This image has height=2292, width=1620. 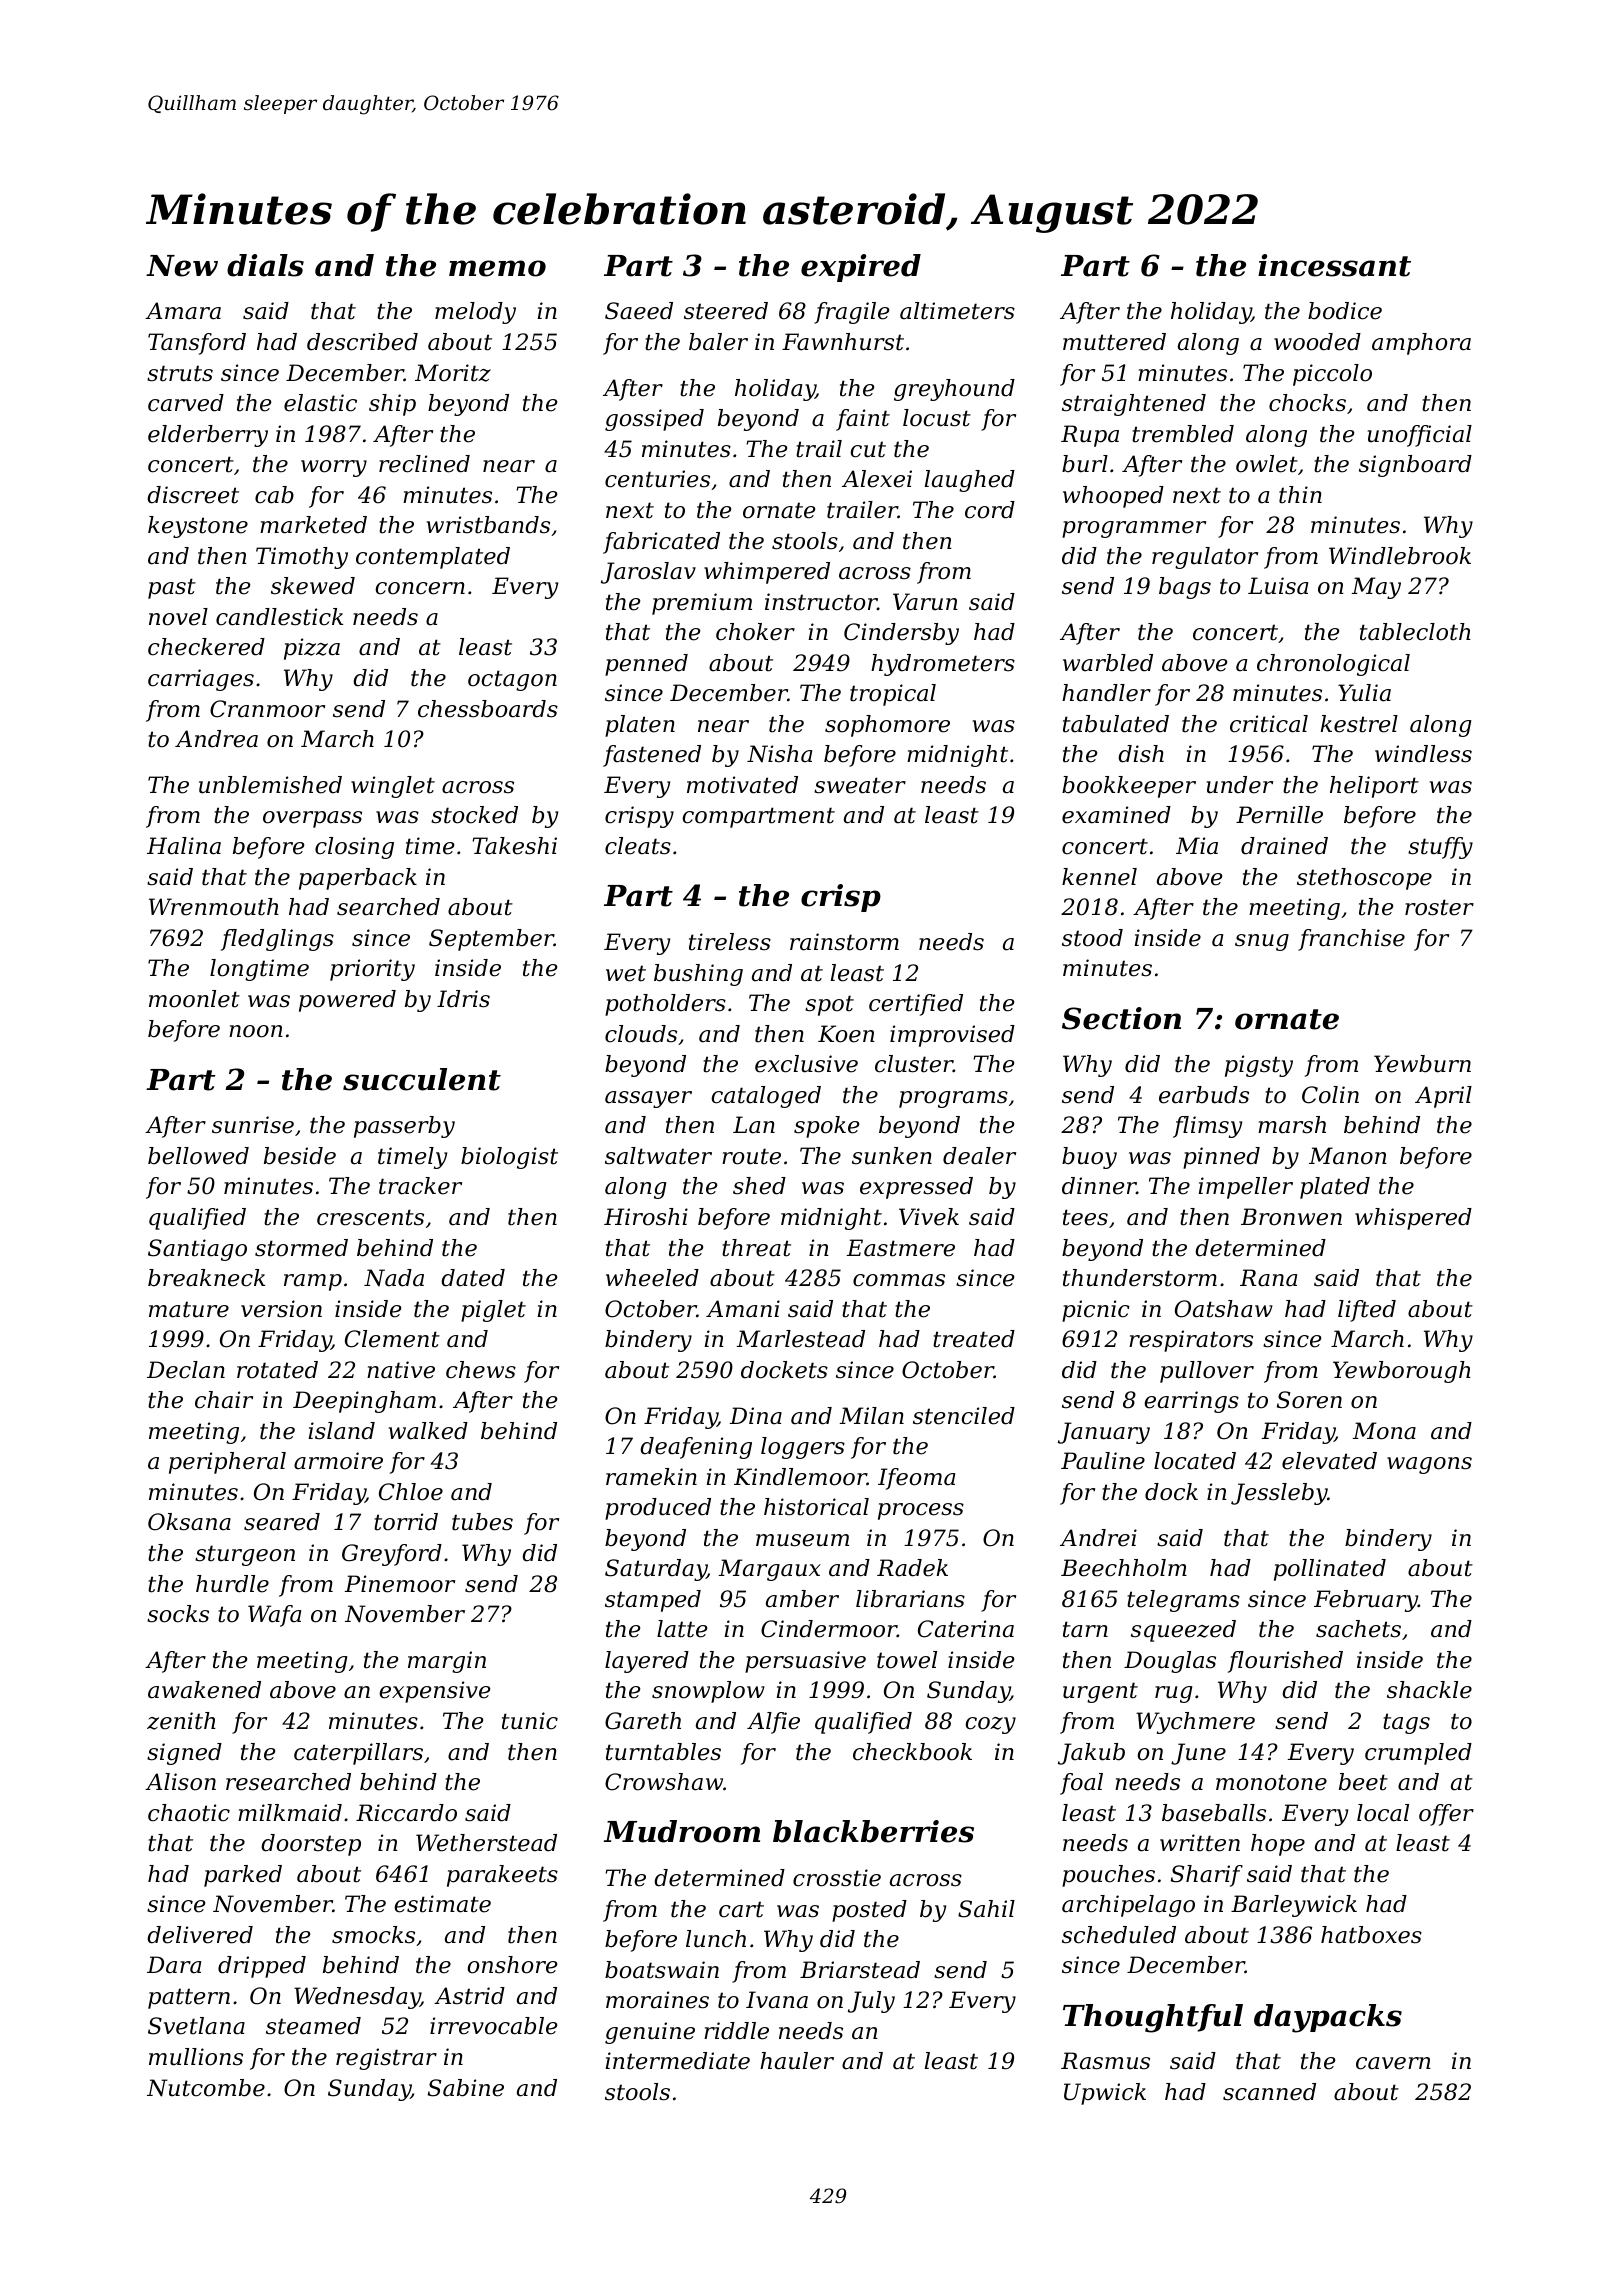 I want to click on paperback, so click(x=358, y=879).
